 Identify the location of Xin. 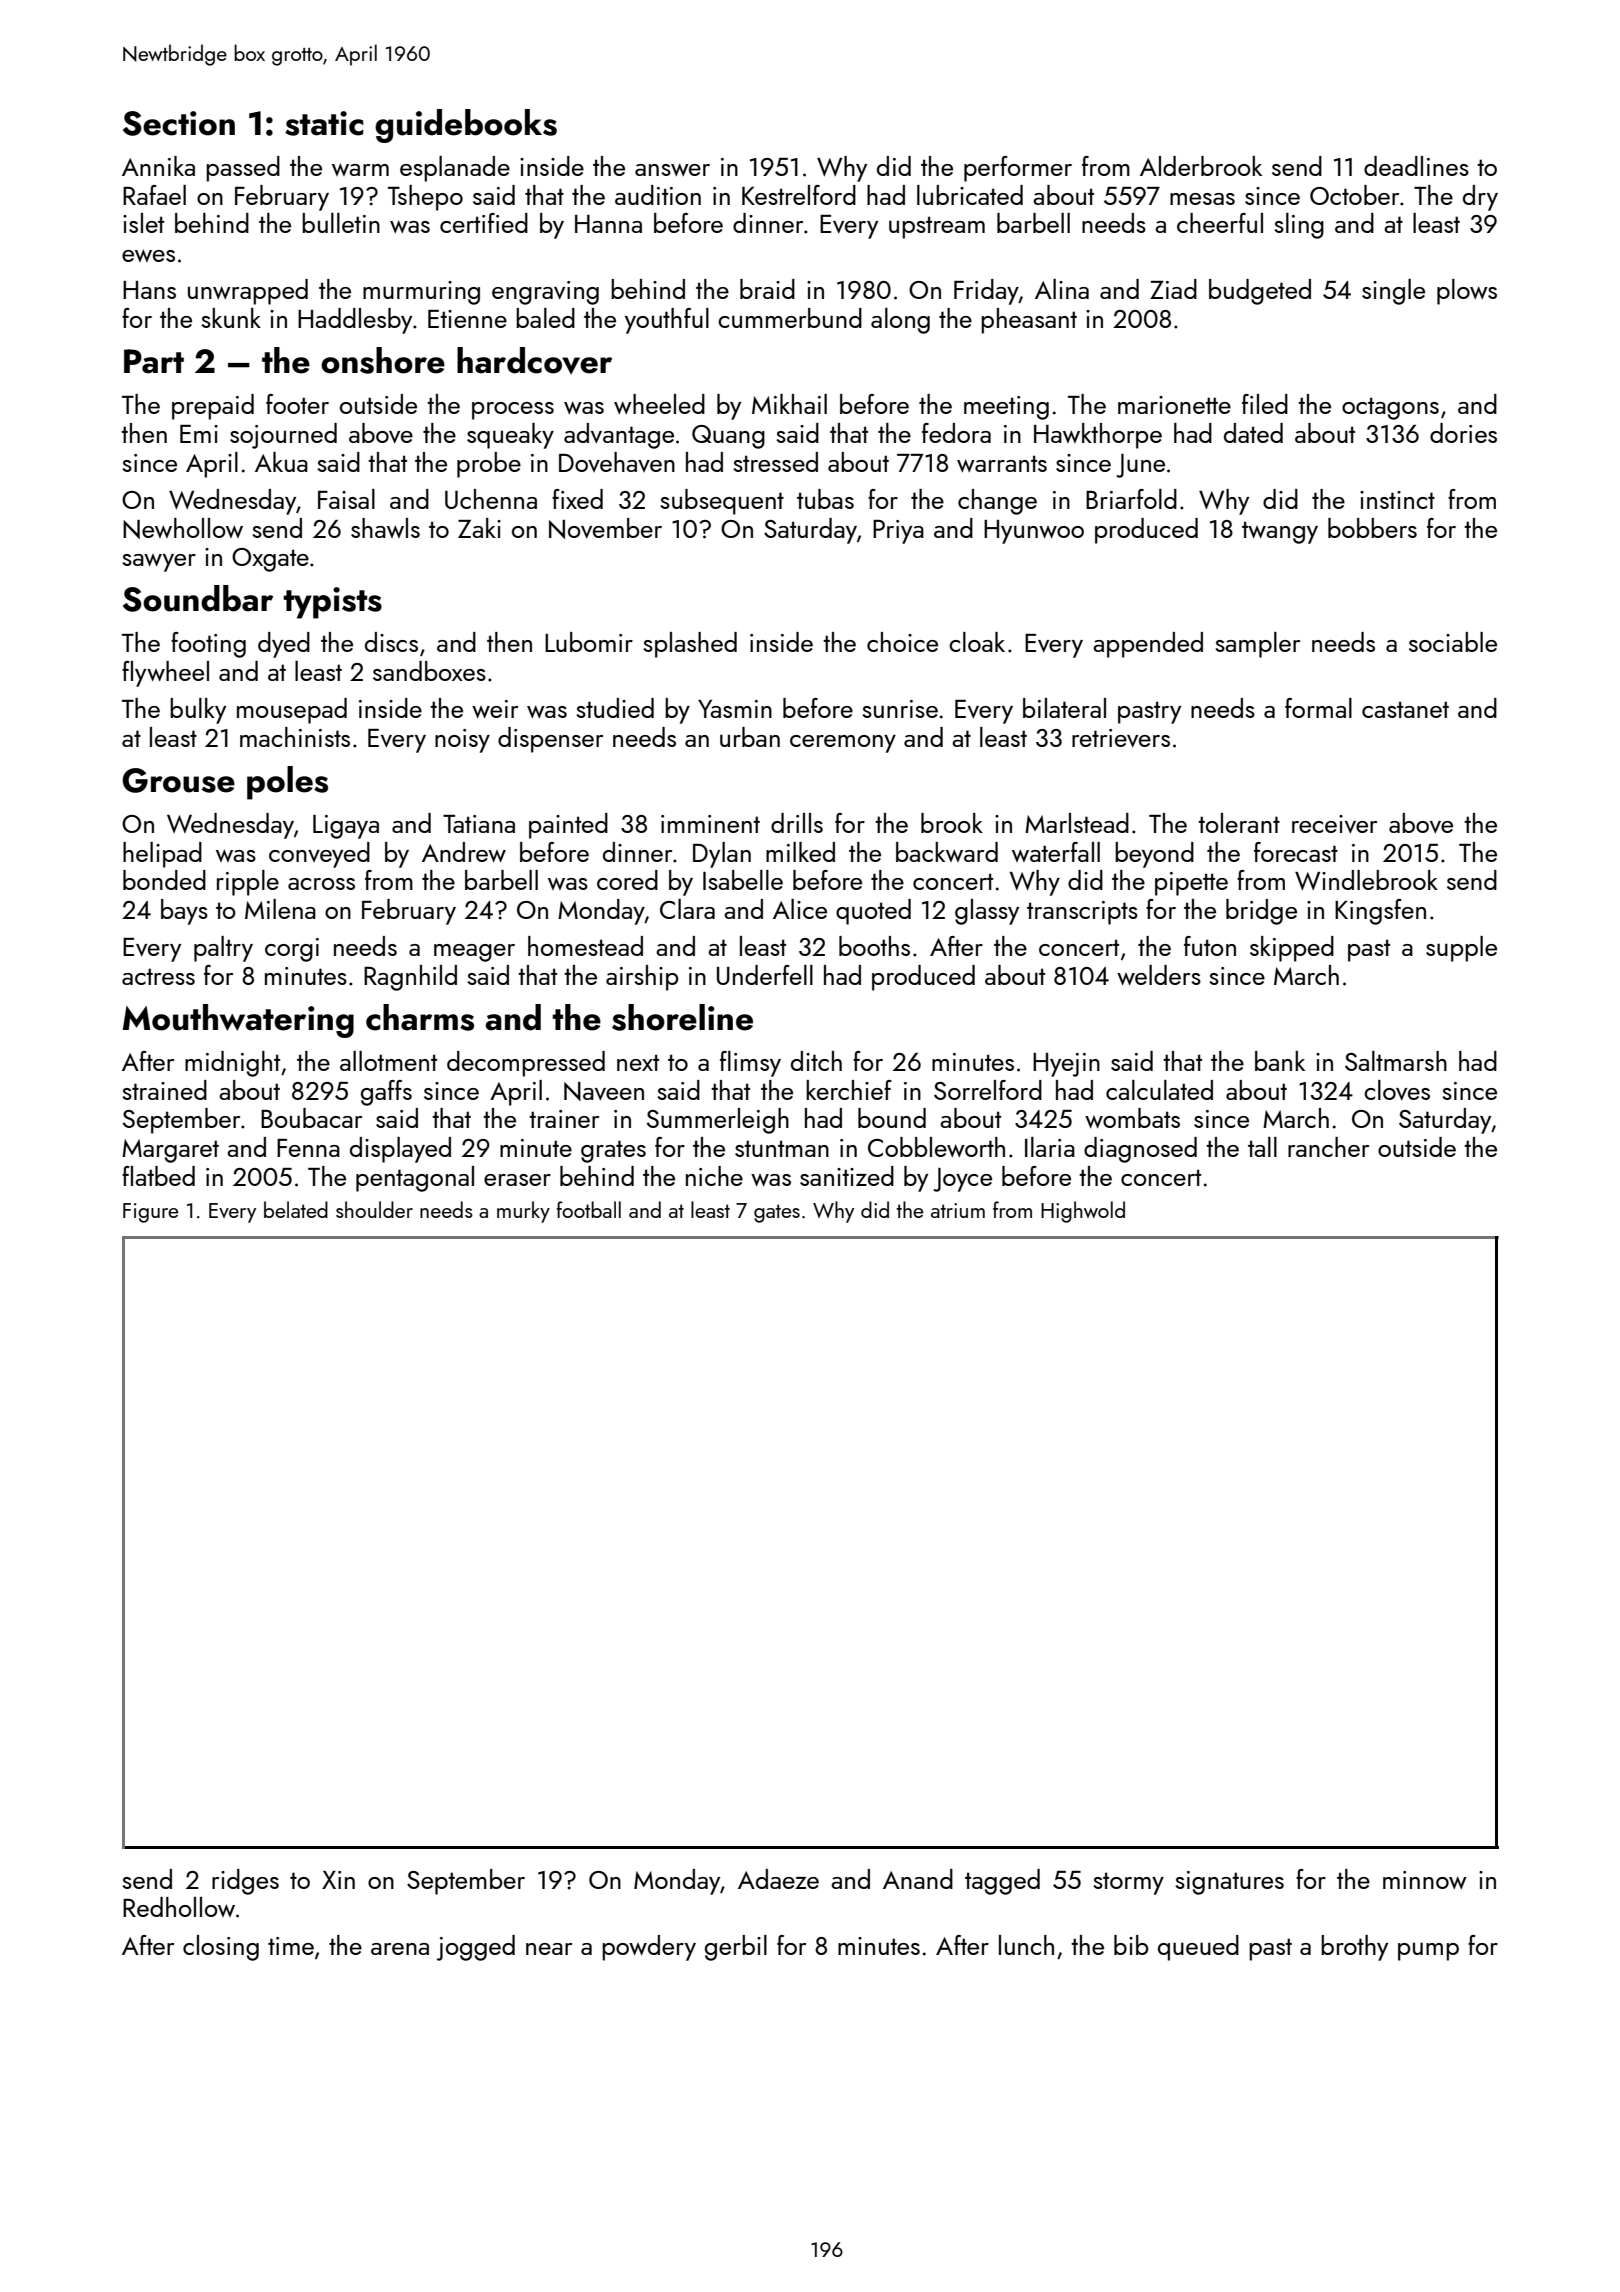
(338, 1880).
